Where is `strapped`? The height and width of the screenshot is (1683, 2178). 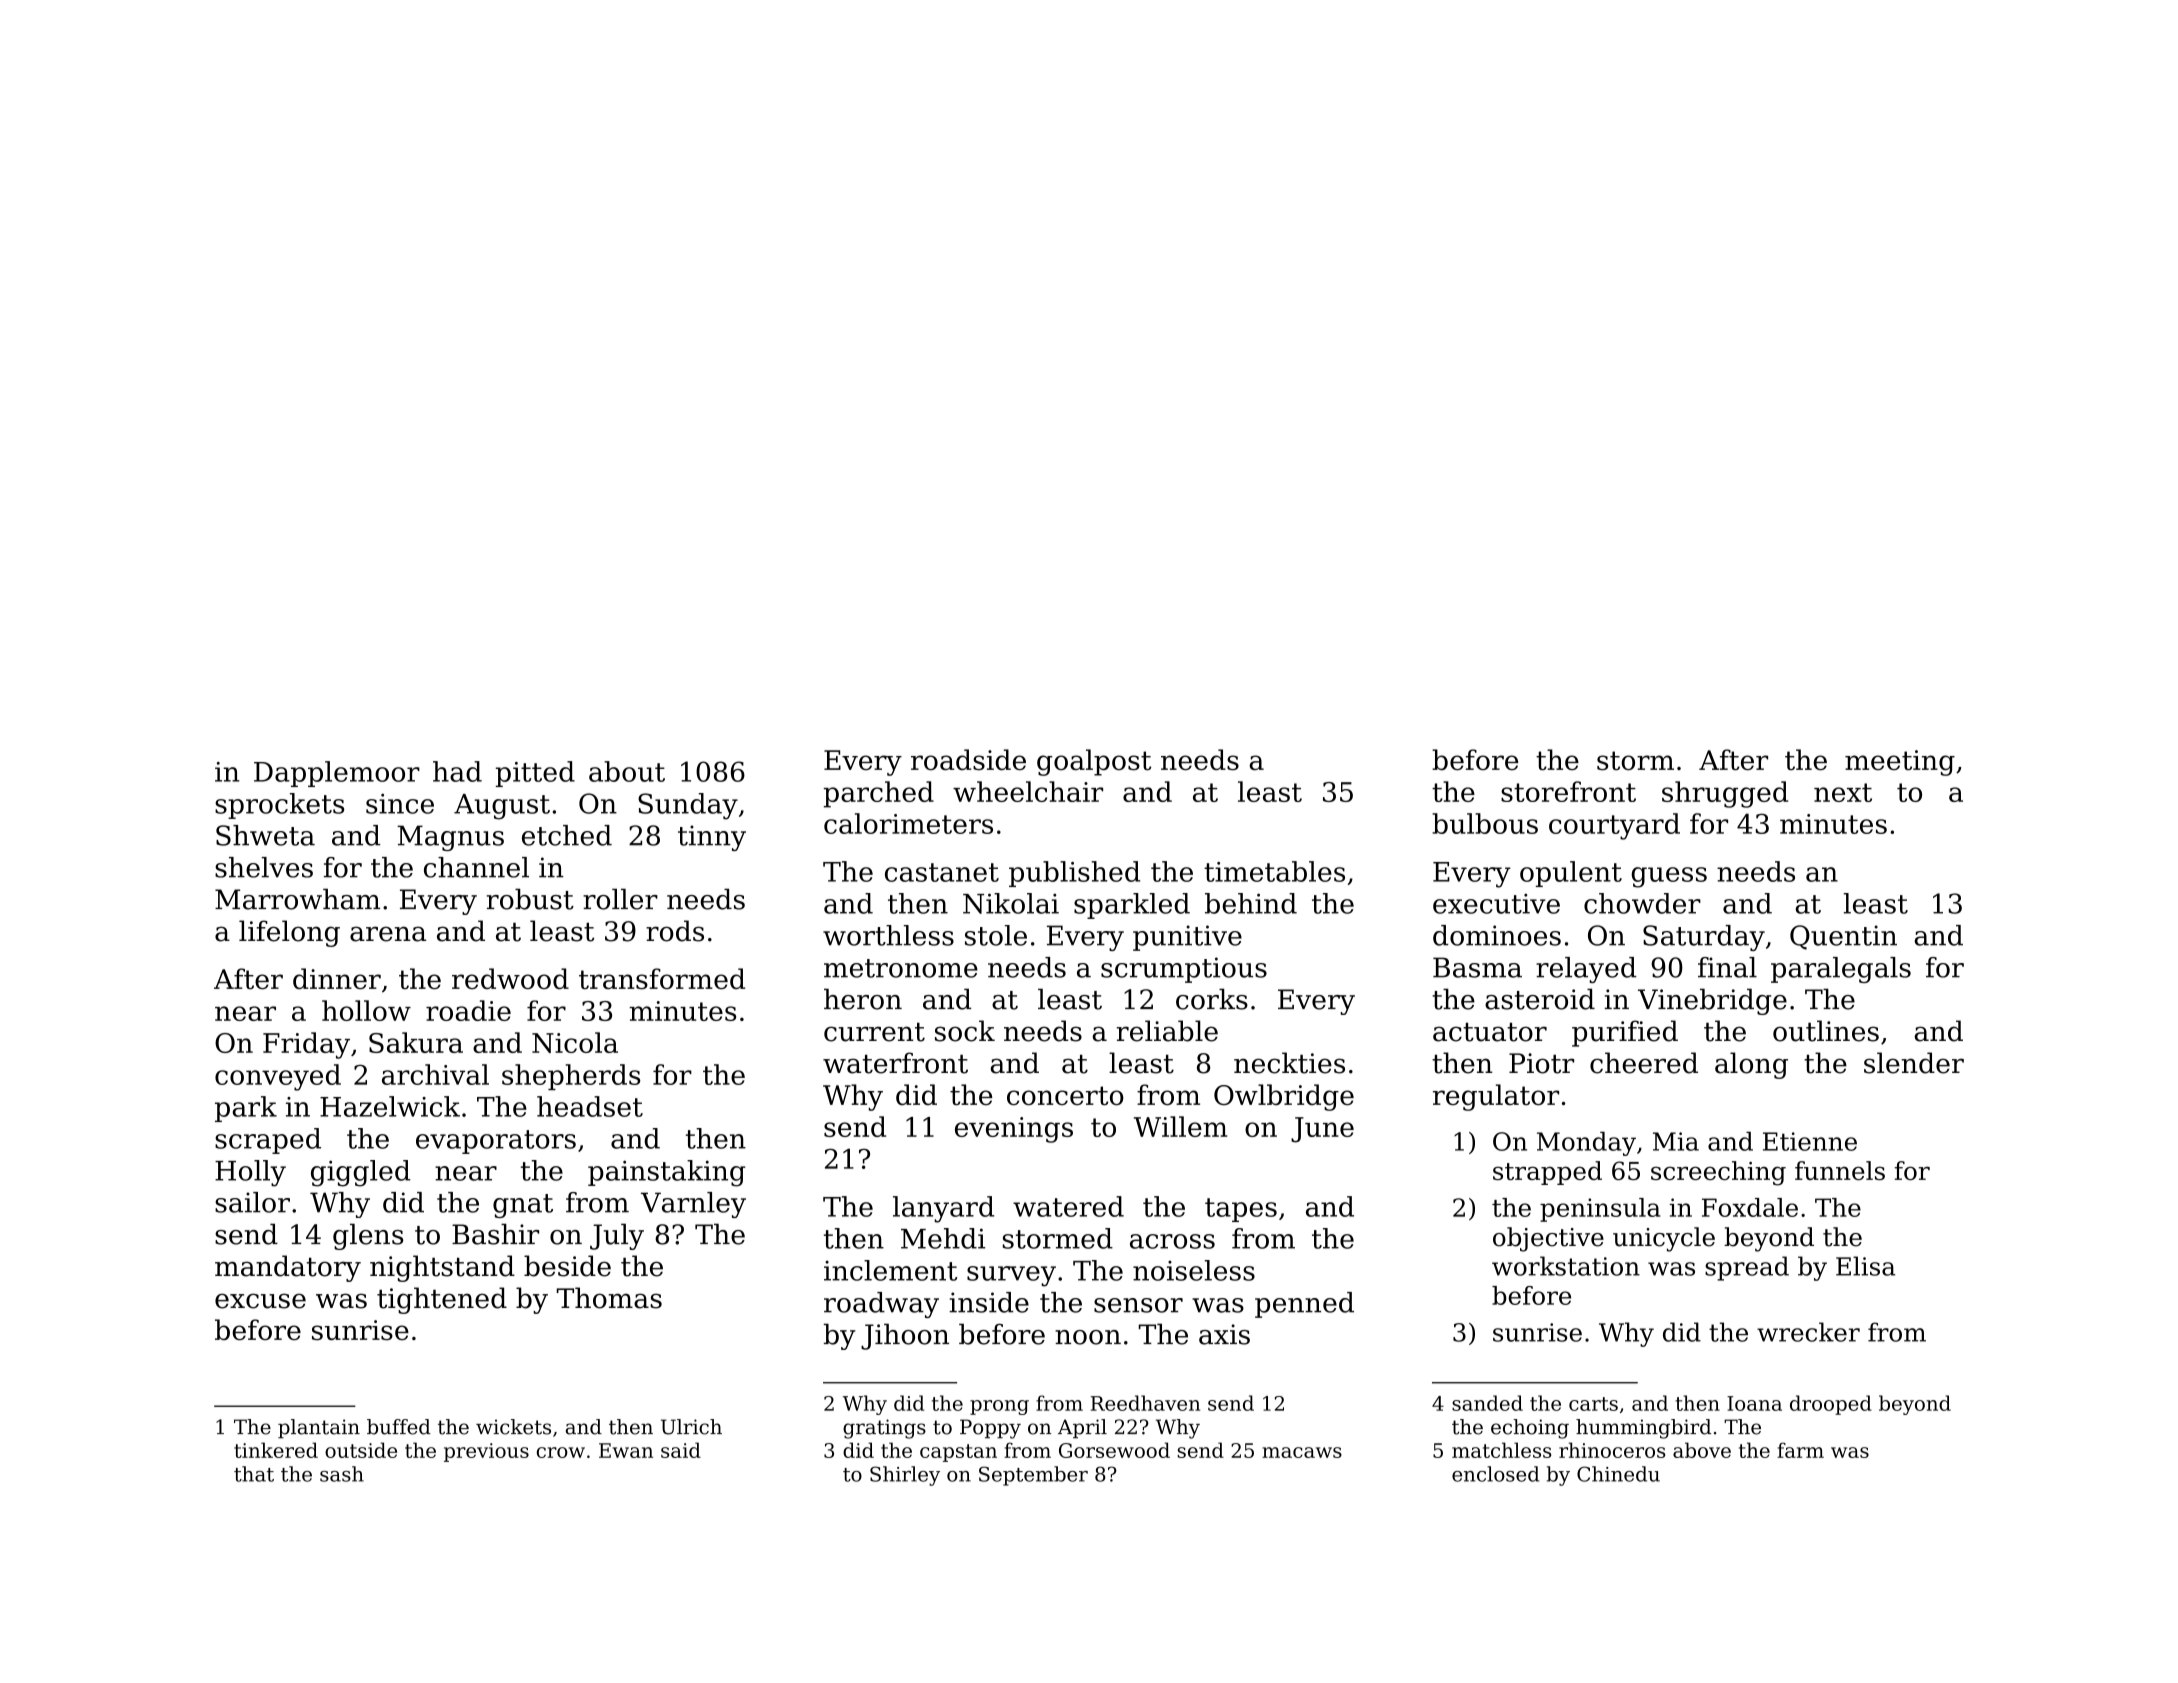
strapped is located at coordinates (1547, 1173).
